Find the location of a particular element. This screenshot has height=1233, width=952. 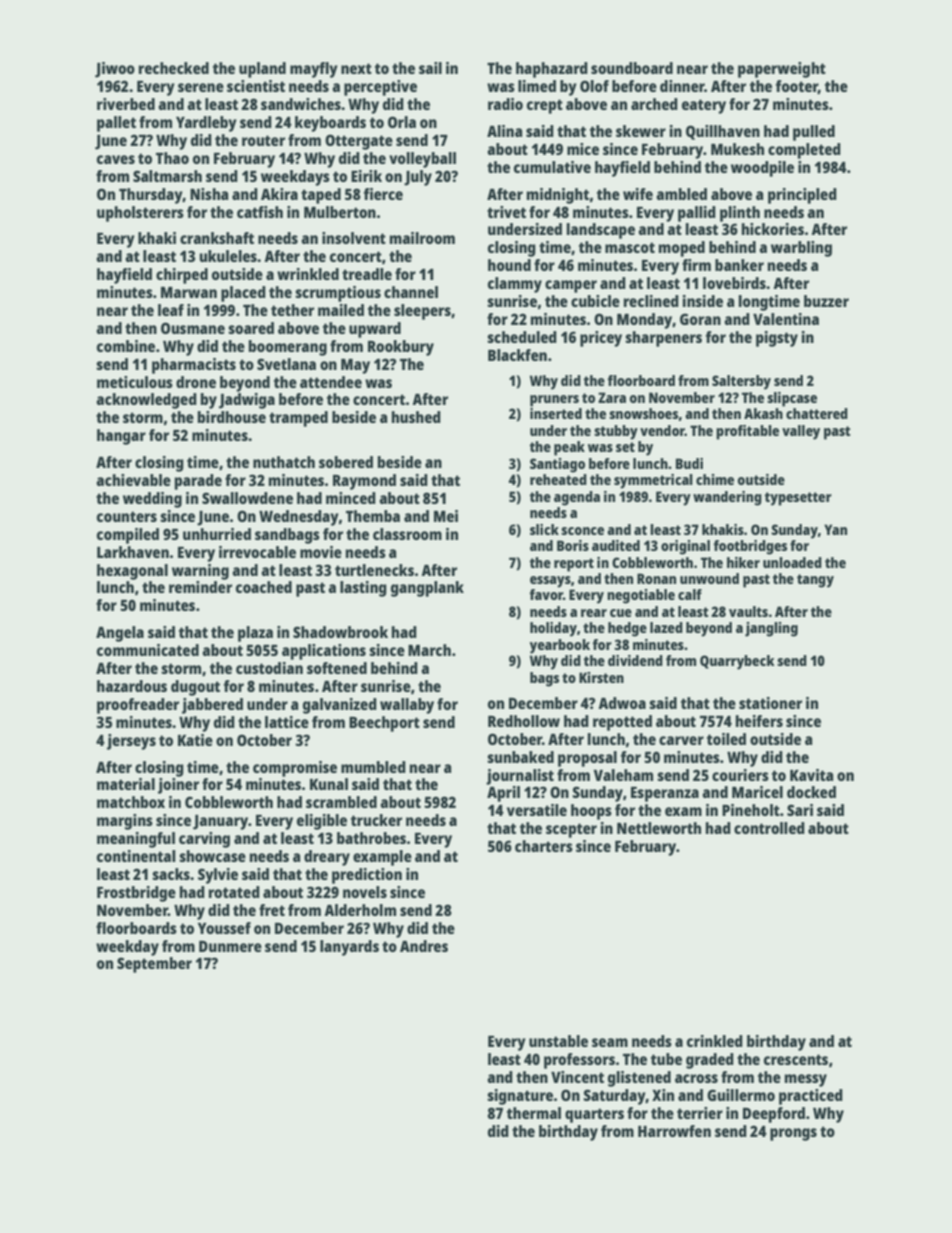

caves is located at coordinates (116, 159).
